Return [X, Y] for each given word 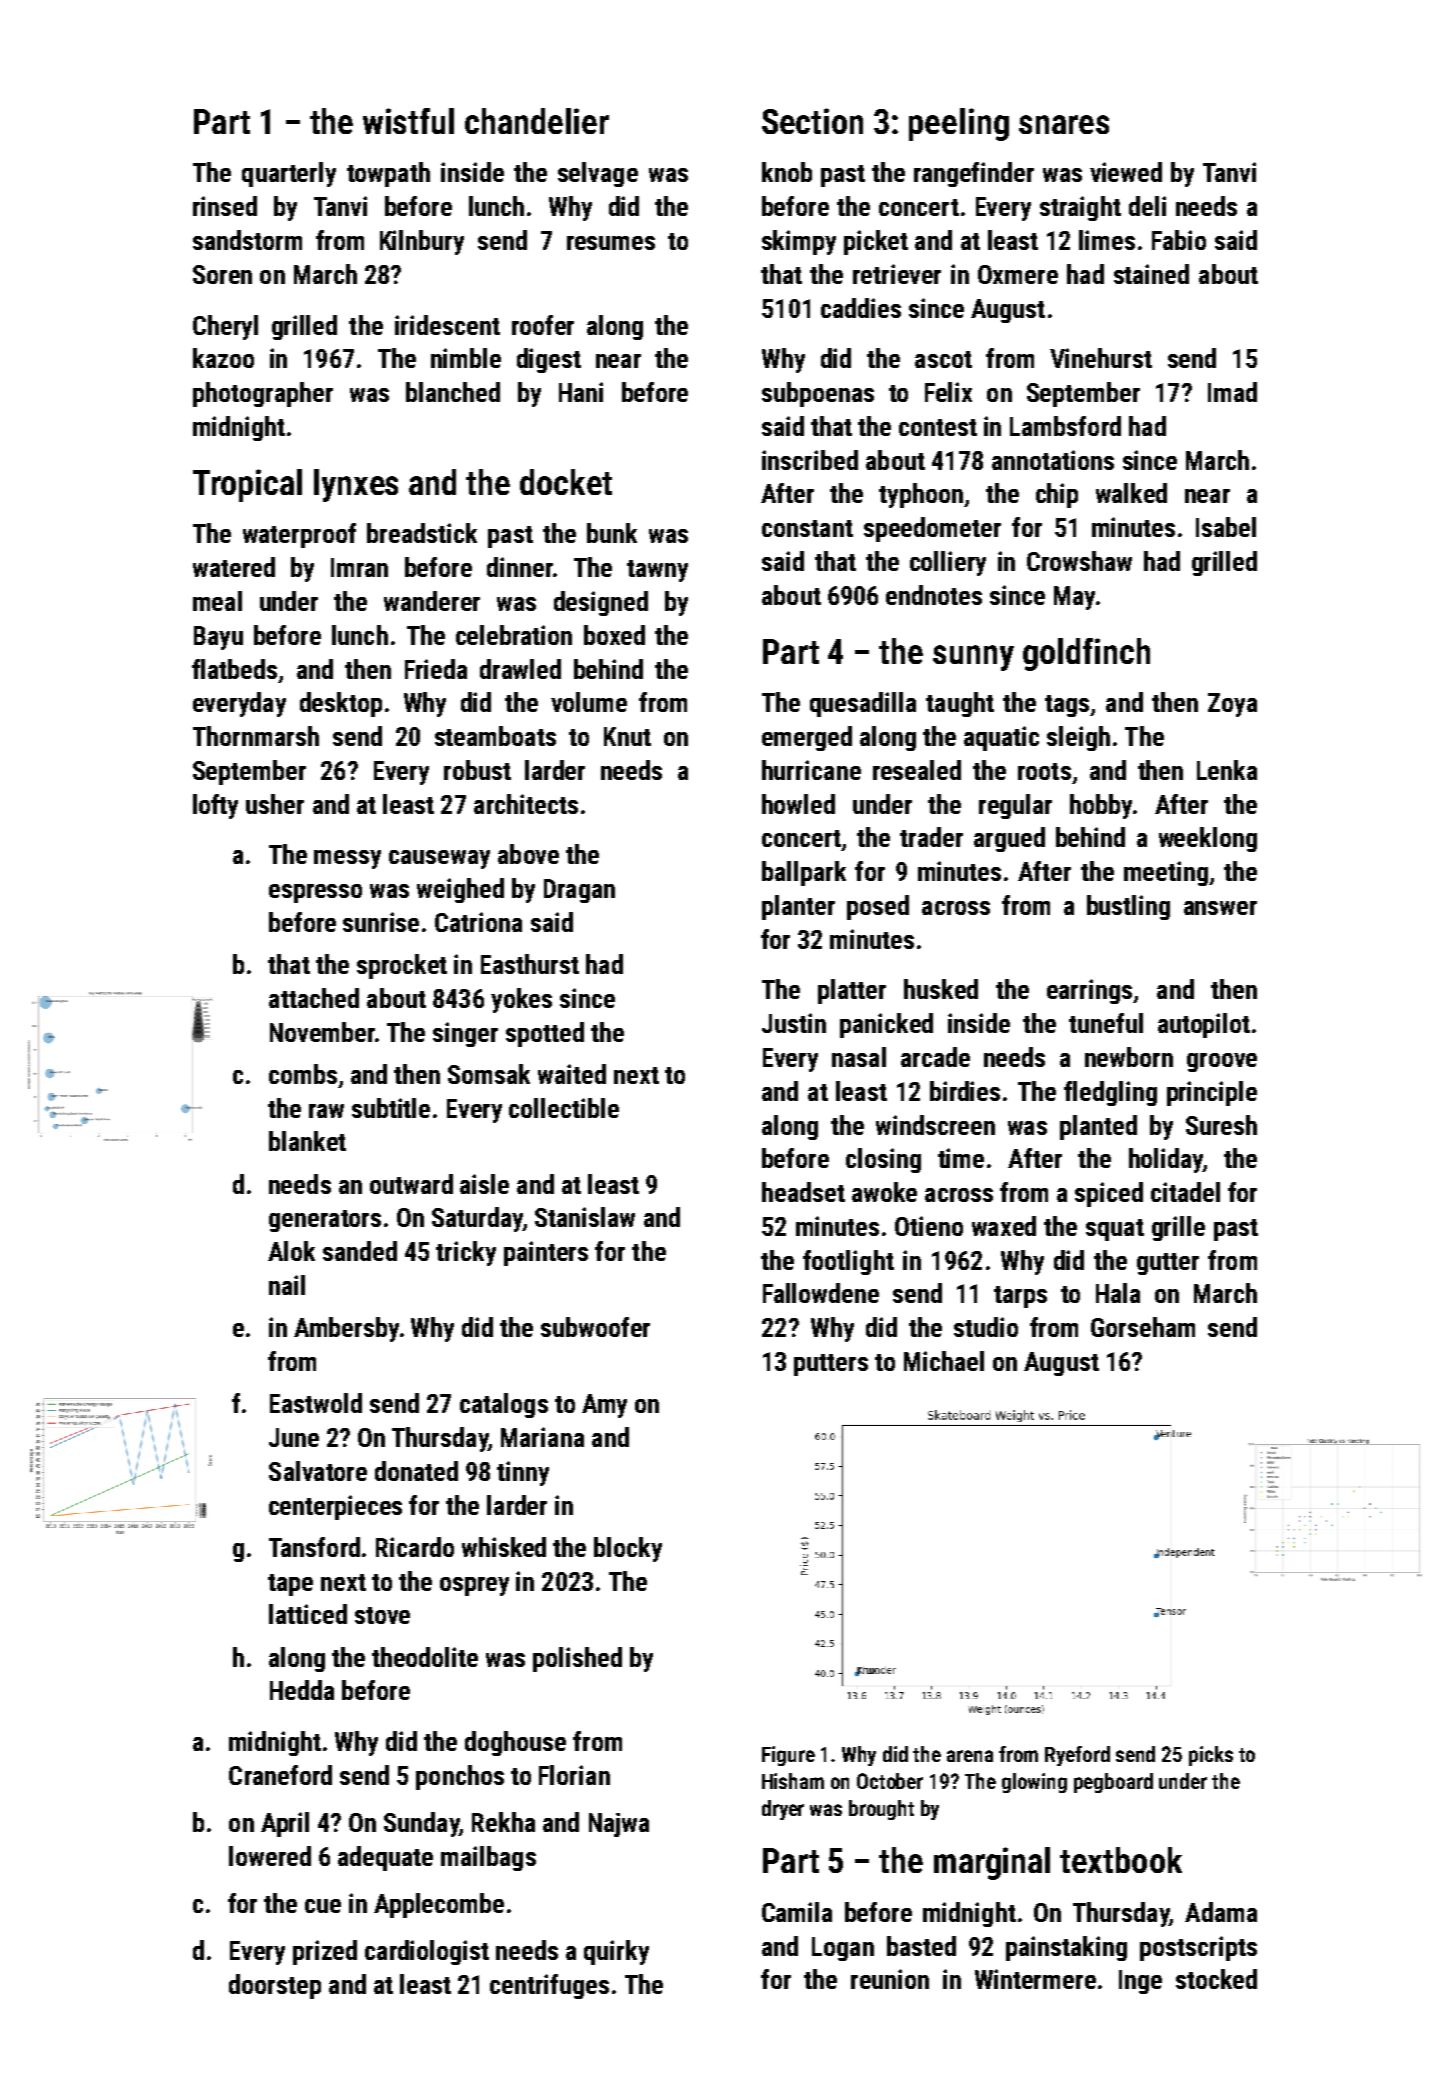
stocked [1216, 1979]
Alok [291, 1251]
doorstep [275, 1986]
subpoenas [818, 394]
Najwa [619, 1825]
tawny [657, 571]
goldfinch [1086, 654]
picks [1211, 1756]
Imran [359, 567]
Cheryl [225, 327]
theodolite [425, 1657]
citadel [1185, 1192]
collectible [564, 1108]
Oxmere [1018, 274]
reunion [890, 1979]
